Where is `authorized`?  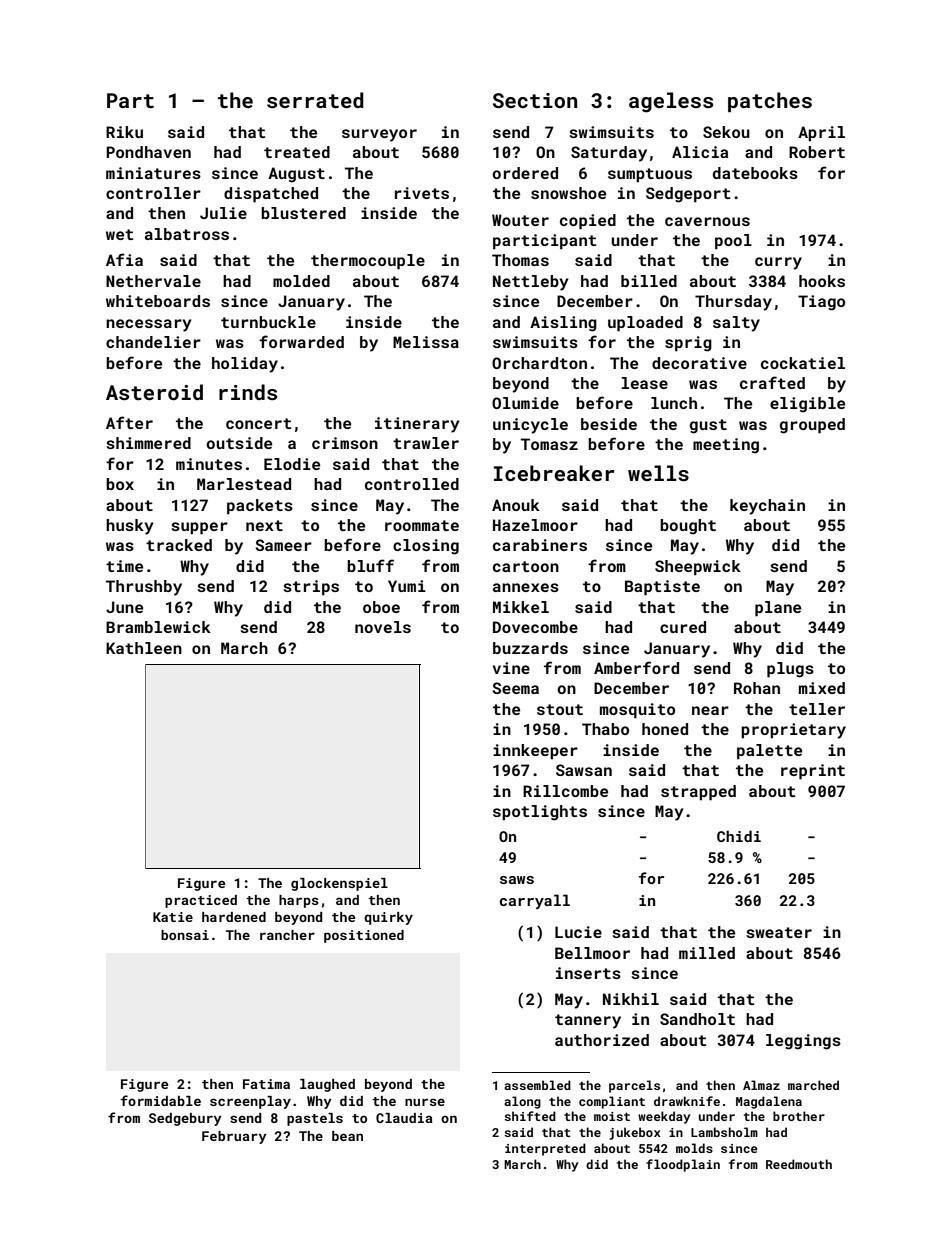
authorized is located at coordinates (602, 1040).
